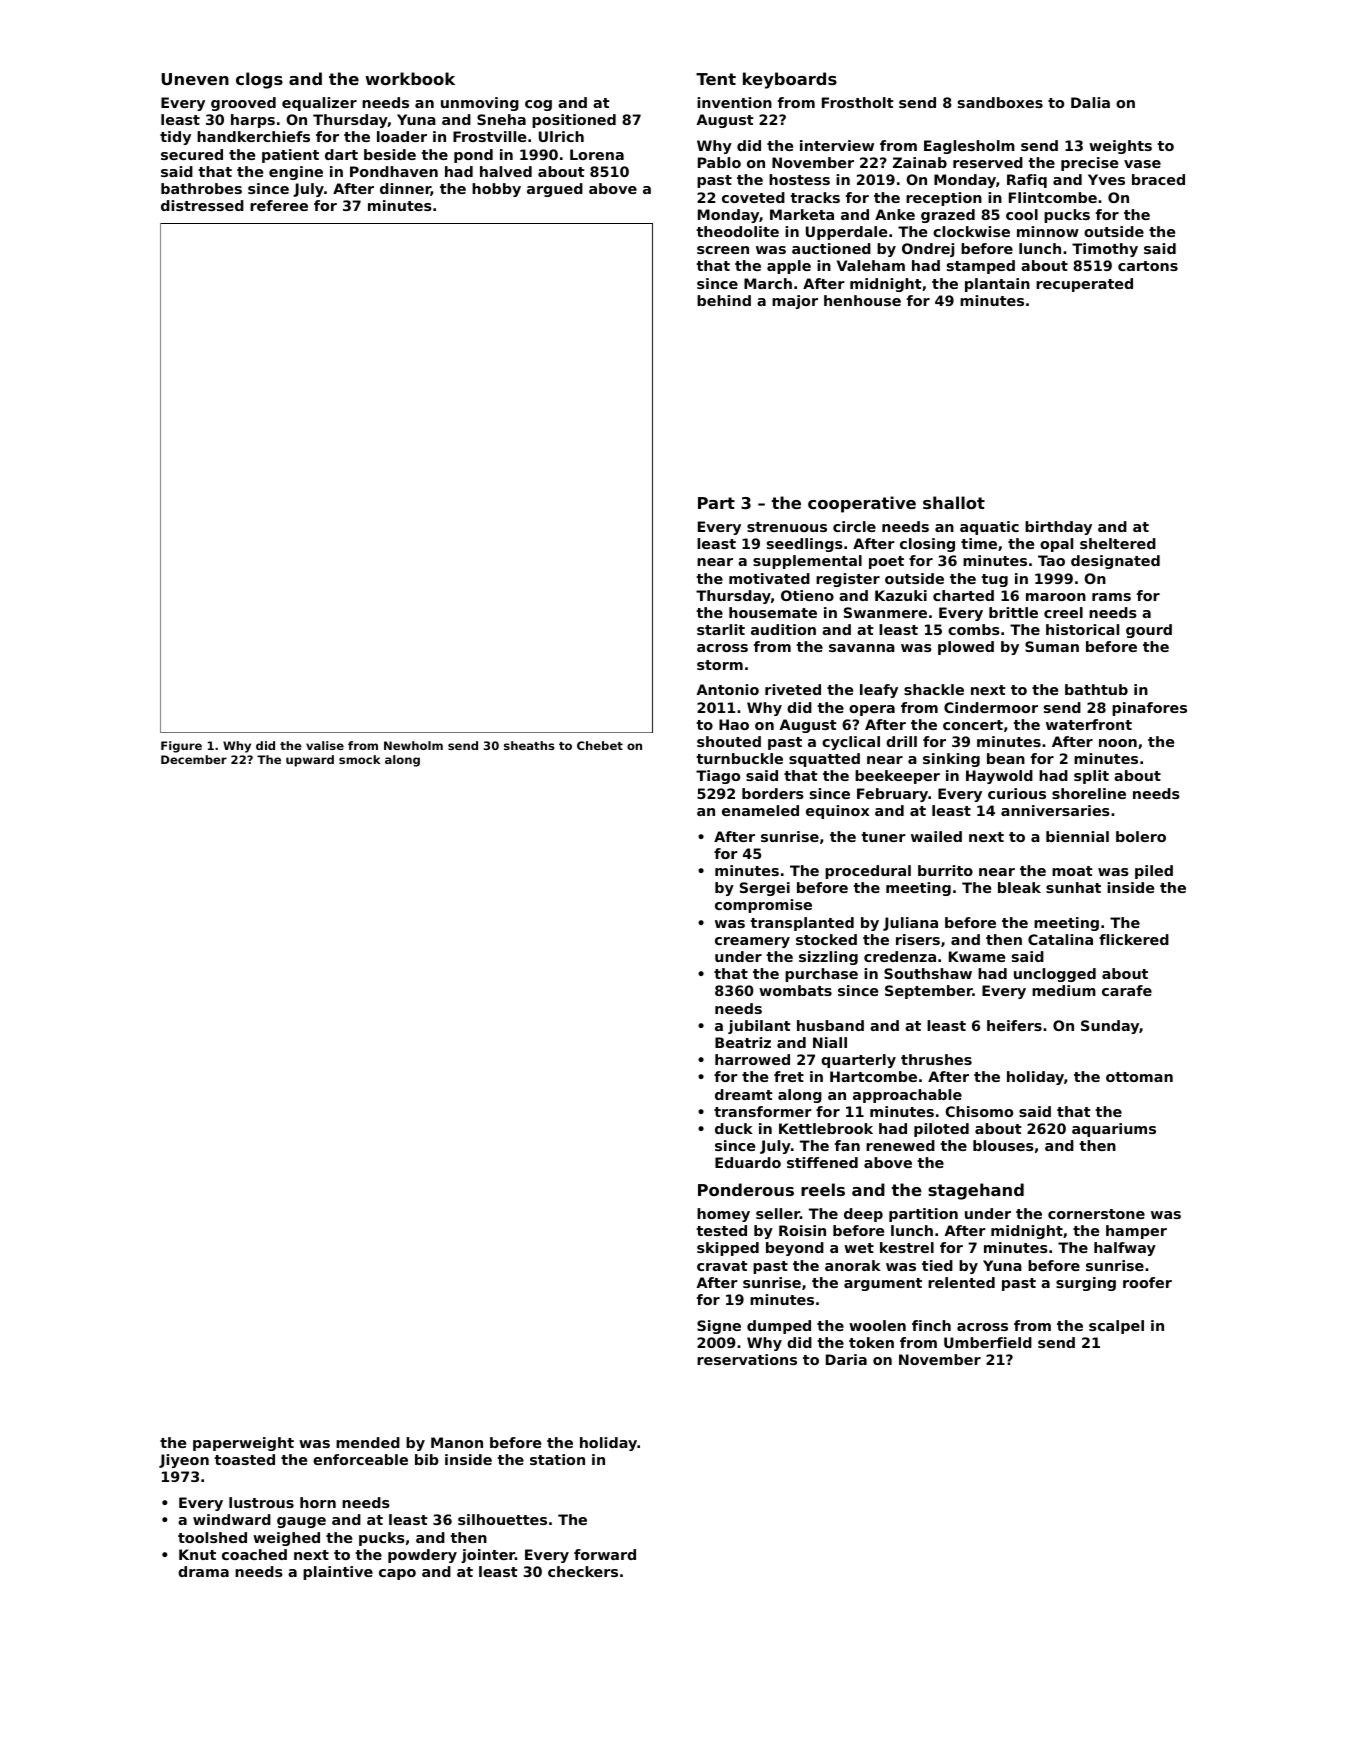 Image resolution: width=1349 pixels, height=1746 pixels. I want to click on Uneven, so click(195, 79).
